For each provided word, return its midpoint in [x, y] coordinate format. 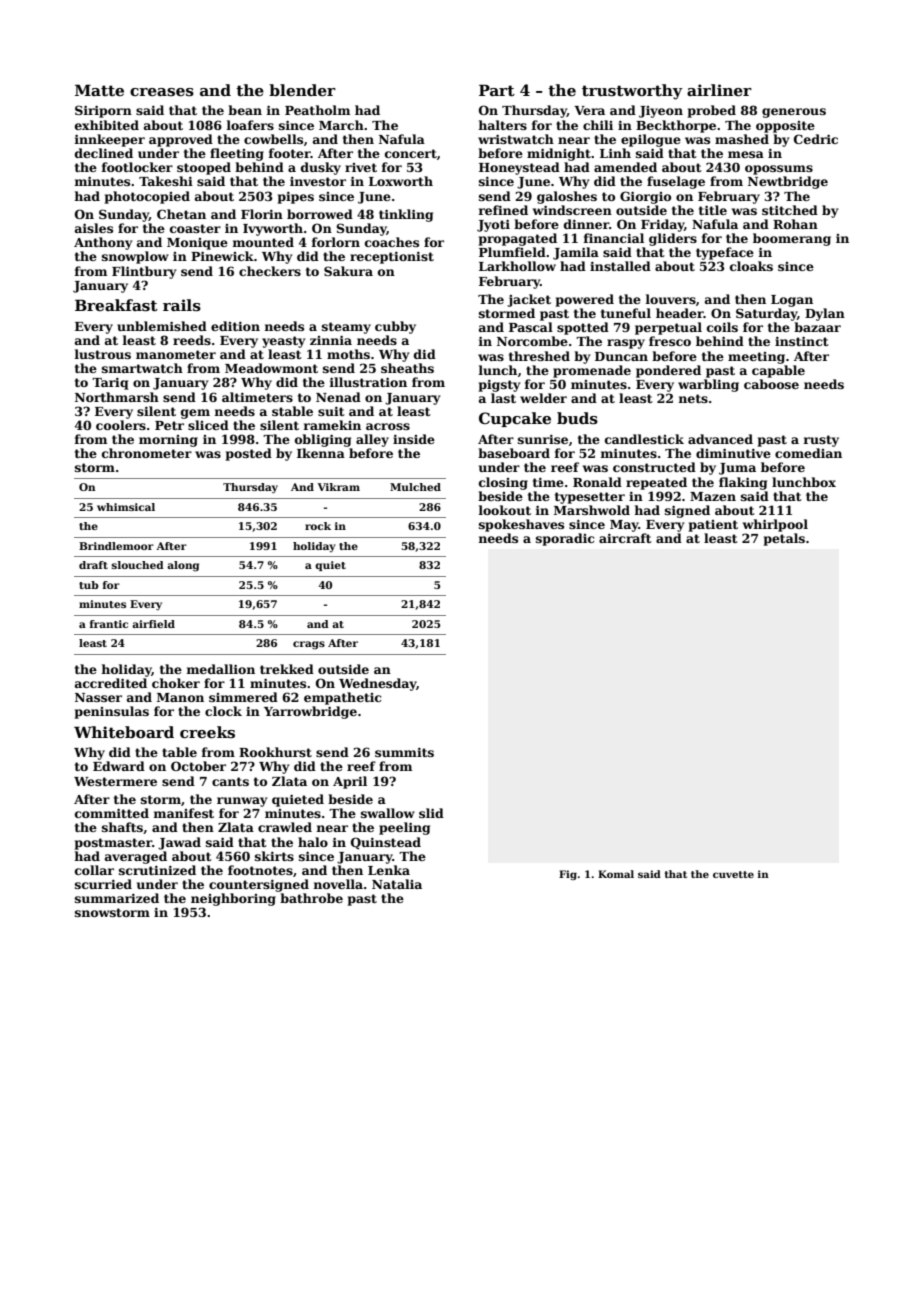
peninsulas [112, 712]
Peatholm [317, 110]
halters [502, 125]
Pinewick [222, 256]
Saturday [766, 314]
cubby [395, 327]
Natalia [397, 884]
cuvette [733, 874]
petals [784, 539]
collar [94, 870]
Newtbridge [788, 182]
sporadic [565, 539]
